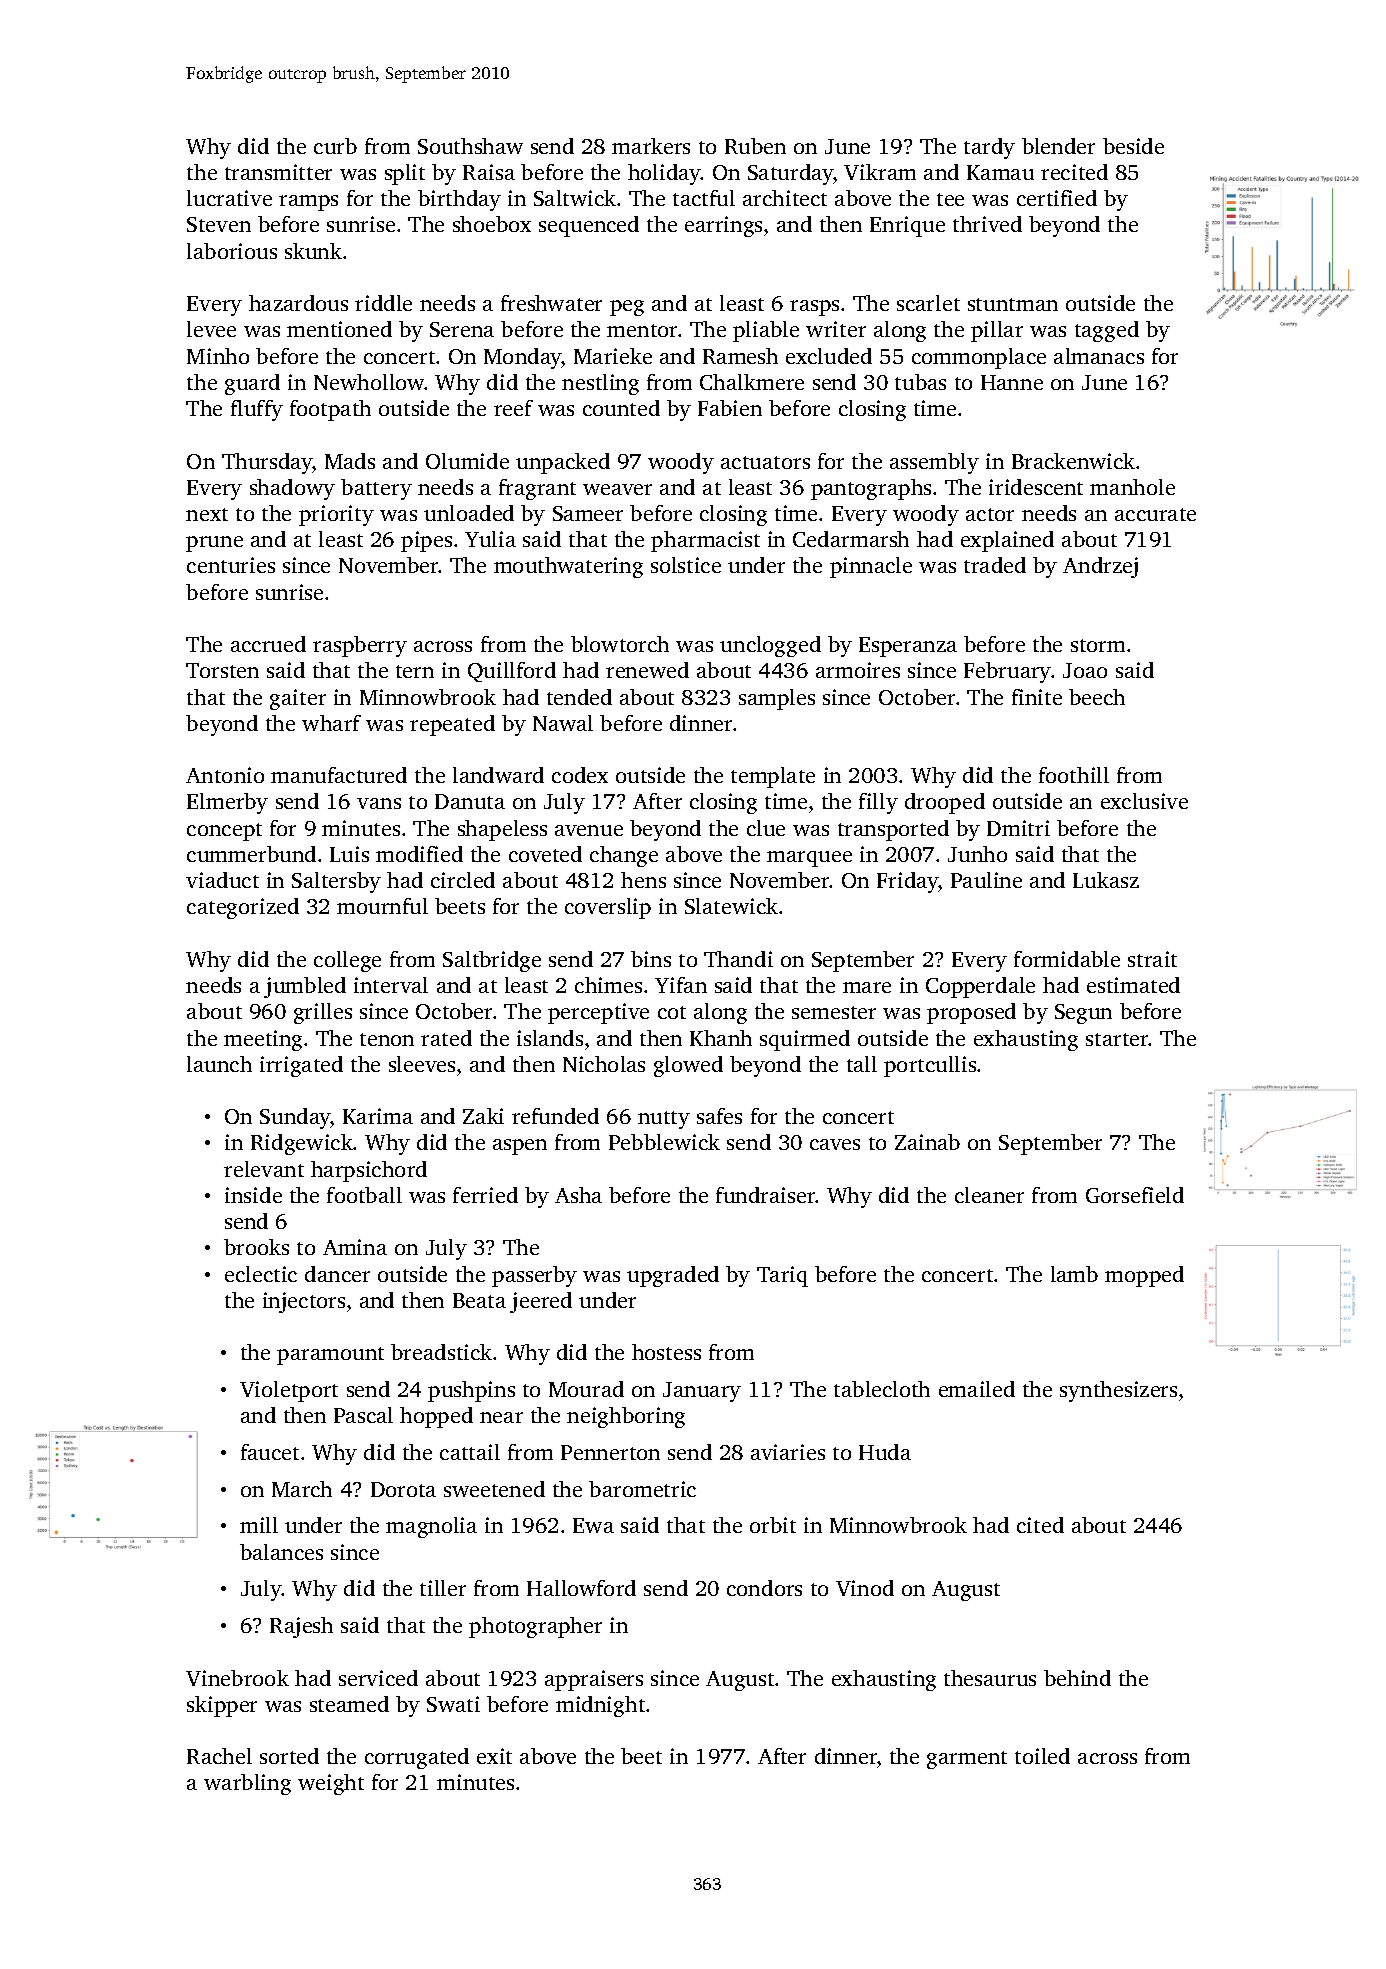 This screenshot has width=1386, height=1969. What do you see at coordinates (765, 462) in the screenshot?
I see `actuators` at bounding box center [765, 462].
